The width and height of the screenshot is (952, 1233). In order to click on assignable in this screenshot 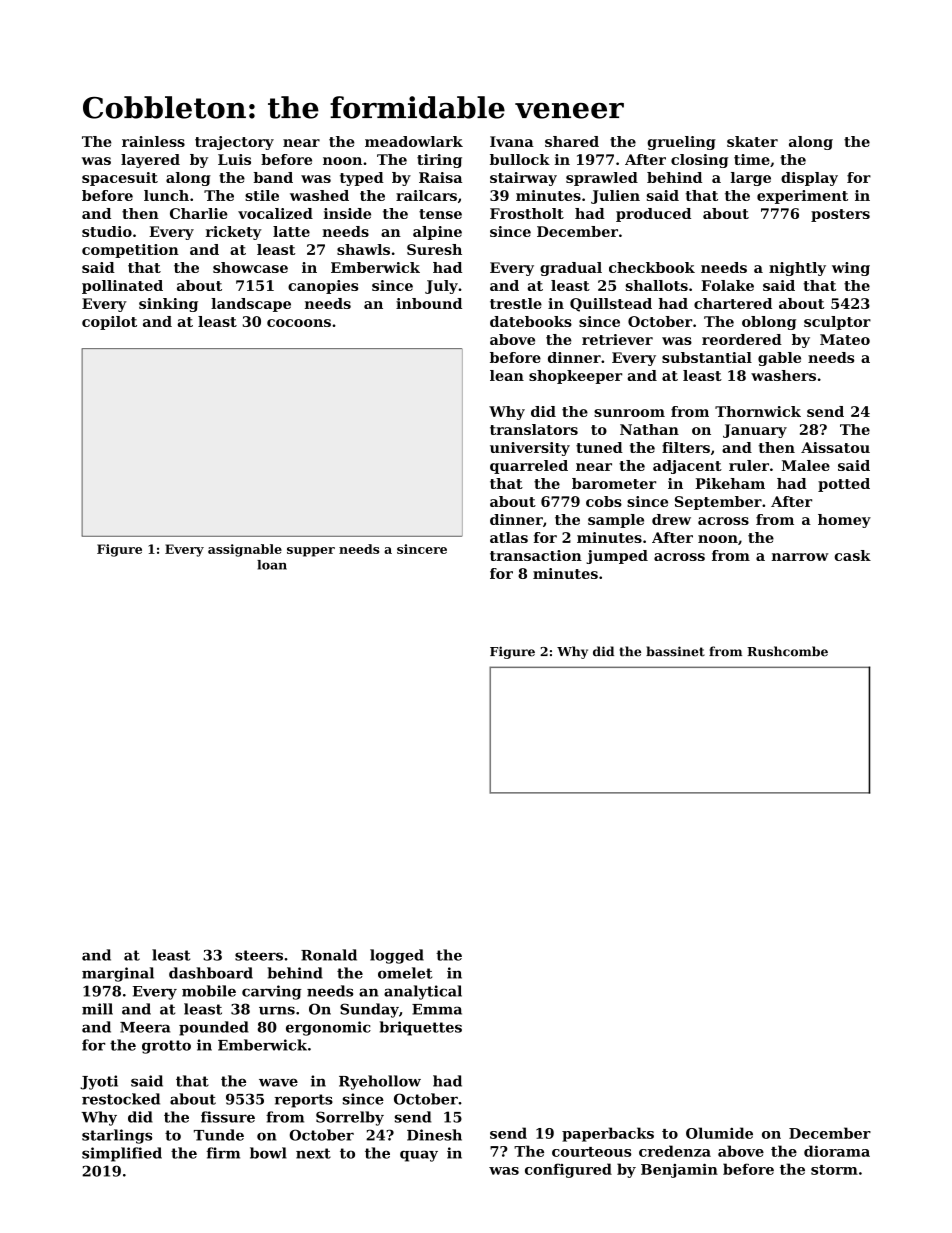, I will do `click(245, 550)`.
